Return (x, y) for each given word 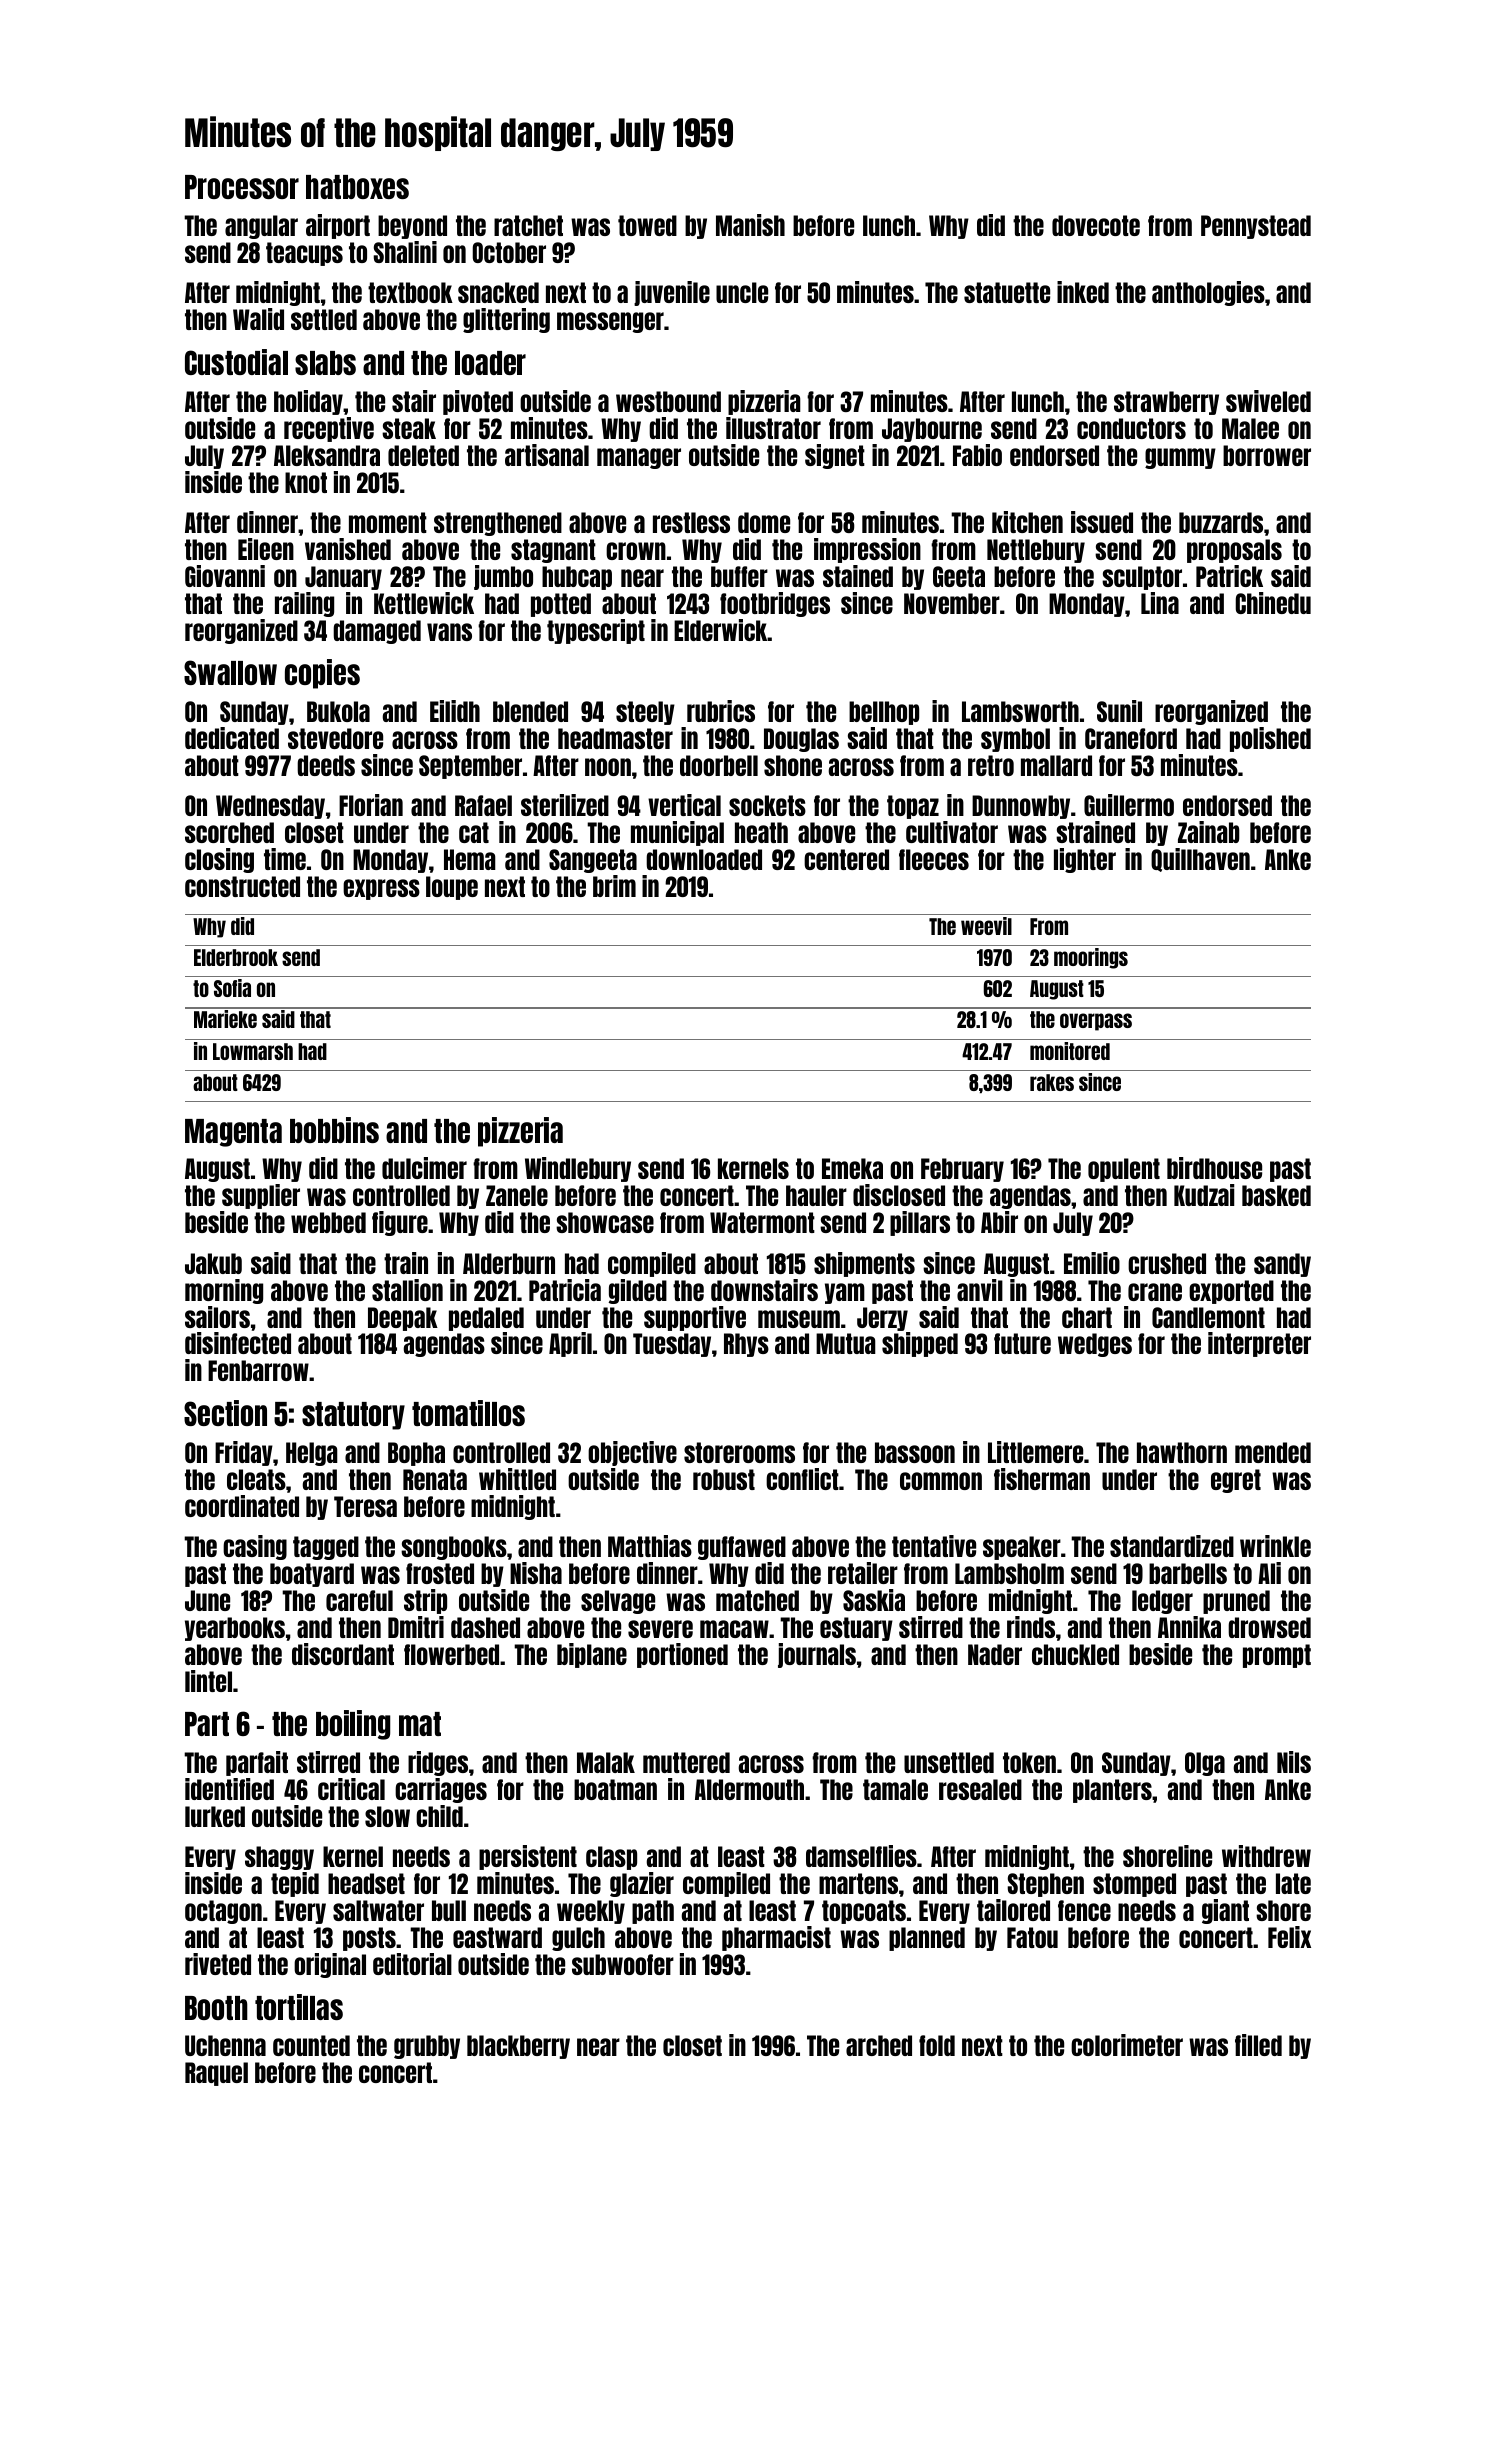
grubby (427, 2047)
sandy (1282, 1265)
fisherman (1042, 1479)
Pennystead (1256, 227)
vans (449, 632)
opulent (1124, 1170)
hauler (816, 1195)
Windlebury (578, 1169)
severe (660, 1629)
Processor (242, 187)
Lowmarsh (253, 1051)
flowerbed (451, 1654)
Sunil (1119, 711)
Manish (750, 225)
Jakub (213, 1263)
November (952, 603)
